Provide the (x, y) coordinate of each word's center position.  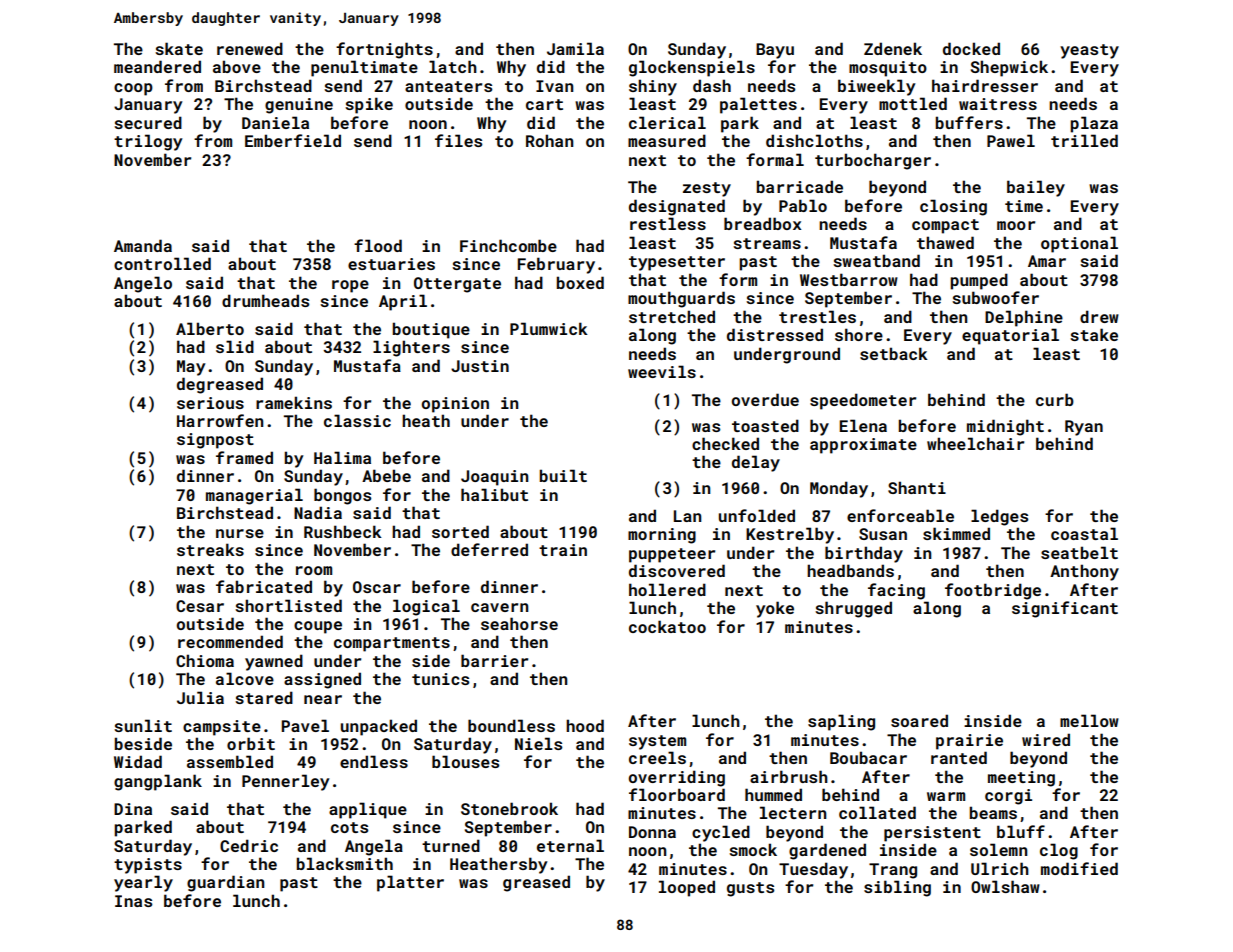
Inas (133, 901)
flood (378, 245)
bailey (1036, 188)
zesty (707, 189)
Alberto (210, 328)
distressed (775, 334)
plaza (1094, 124)
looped (687, 888)
